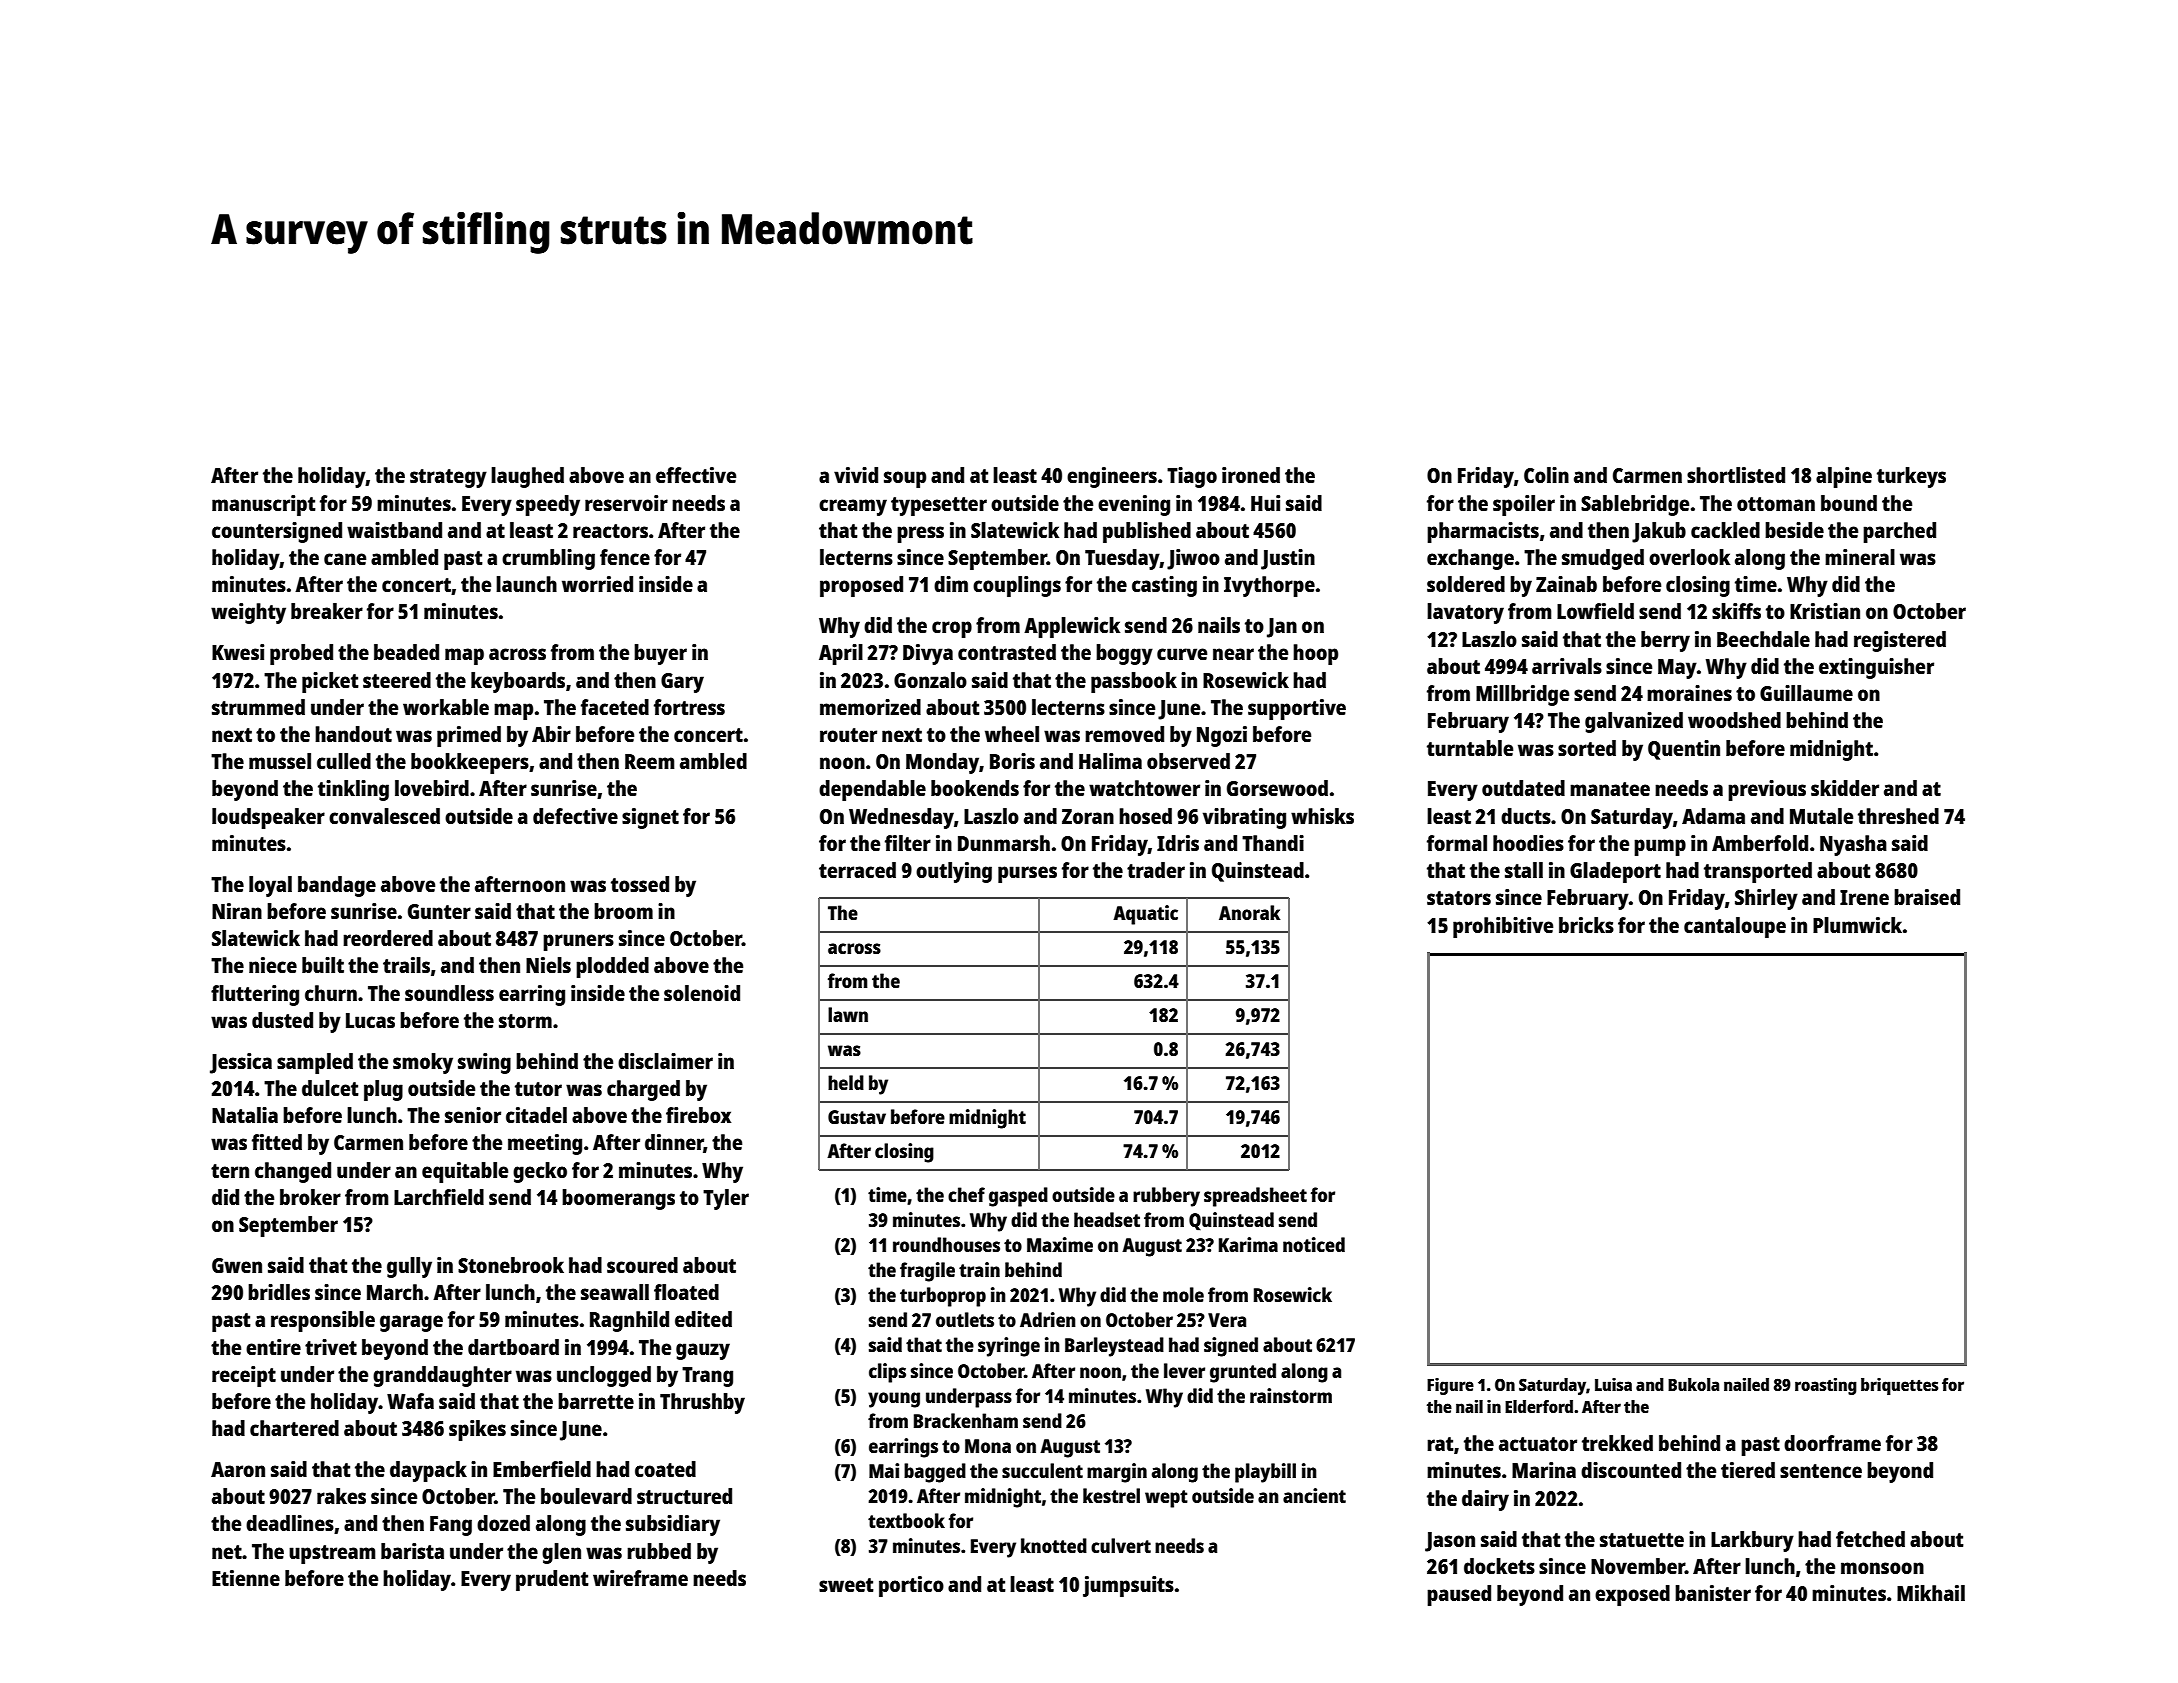  Describe the element at coordinates (640, 1578) in the document. I see `wireframe` at that location.
